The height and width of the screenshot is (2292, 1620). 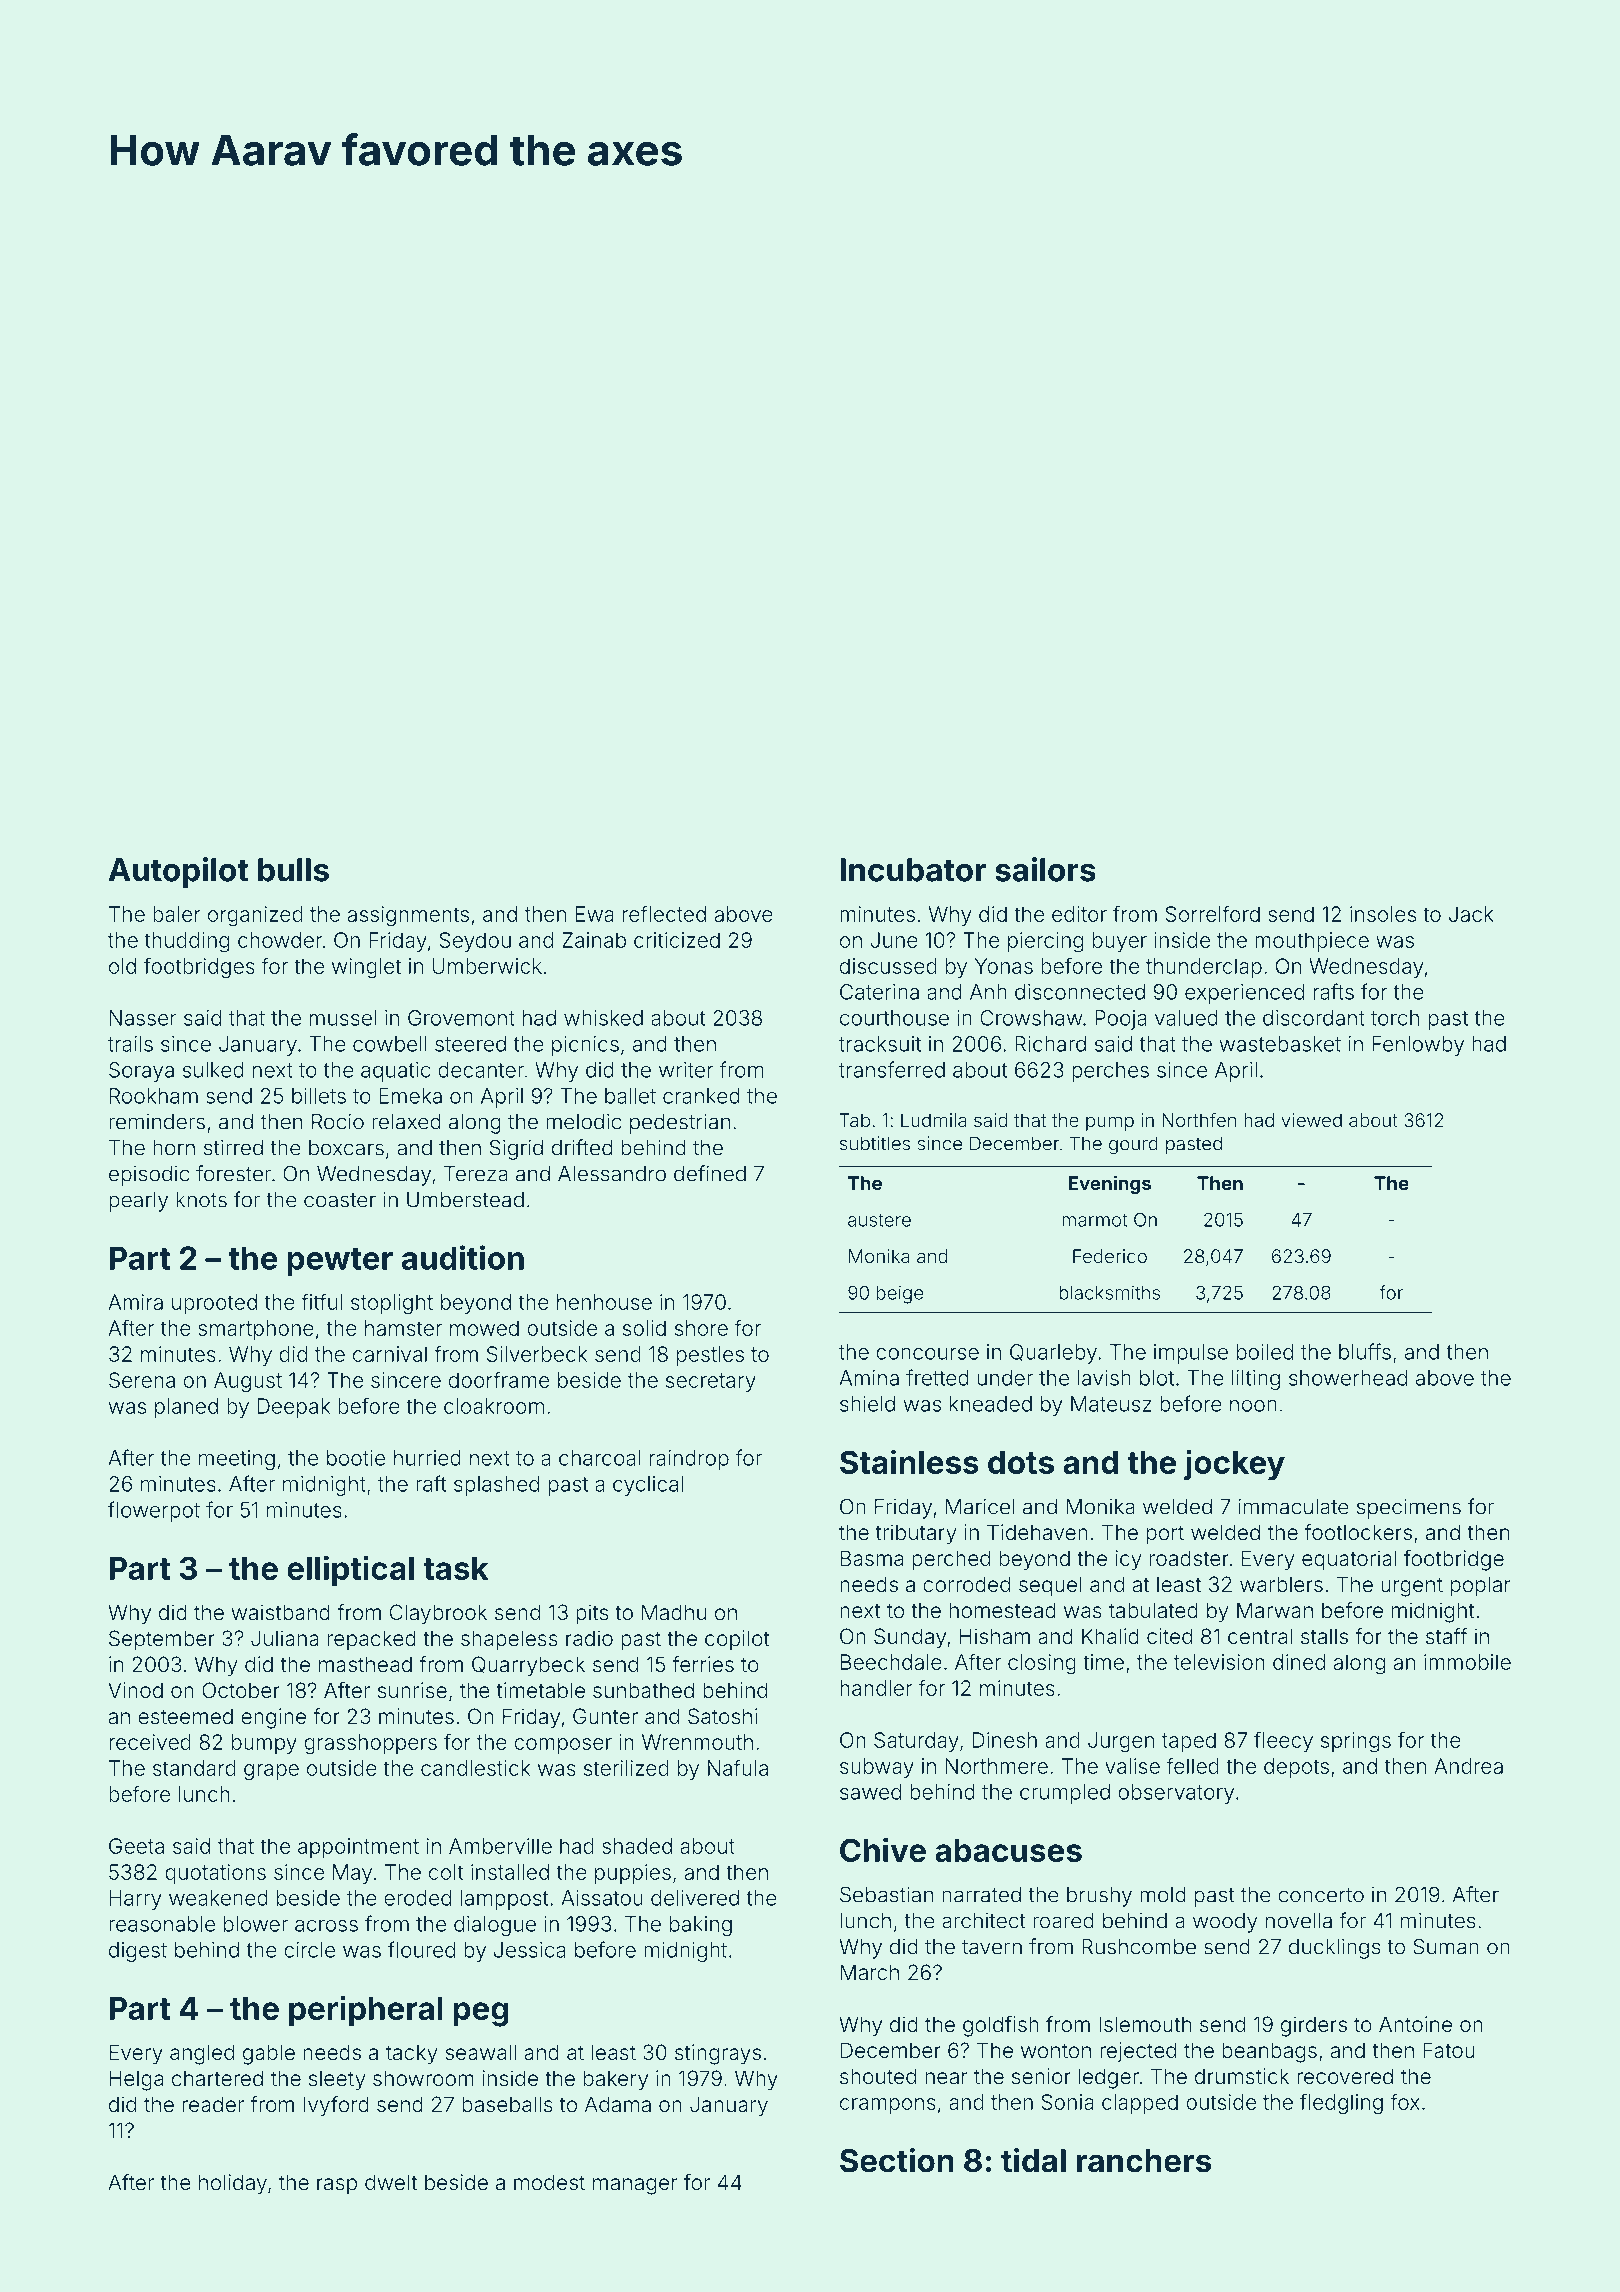 I want to click on raindrop, so click(x=689, y=1460).
